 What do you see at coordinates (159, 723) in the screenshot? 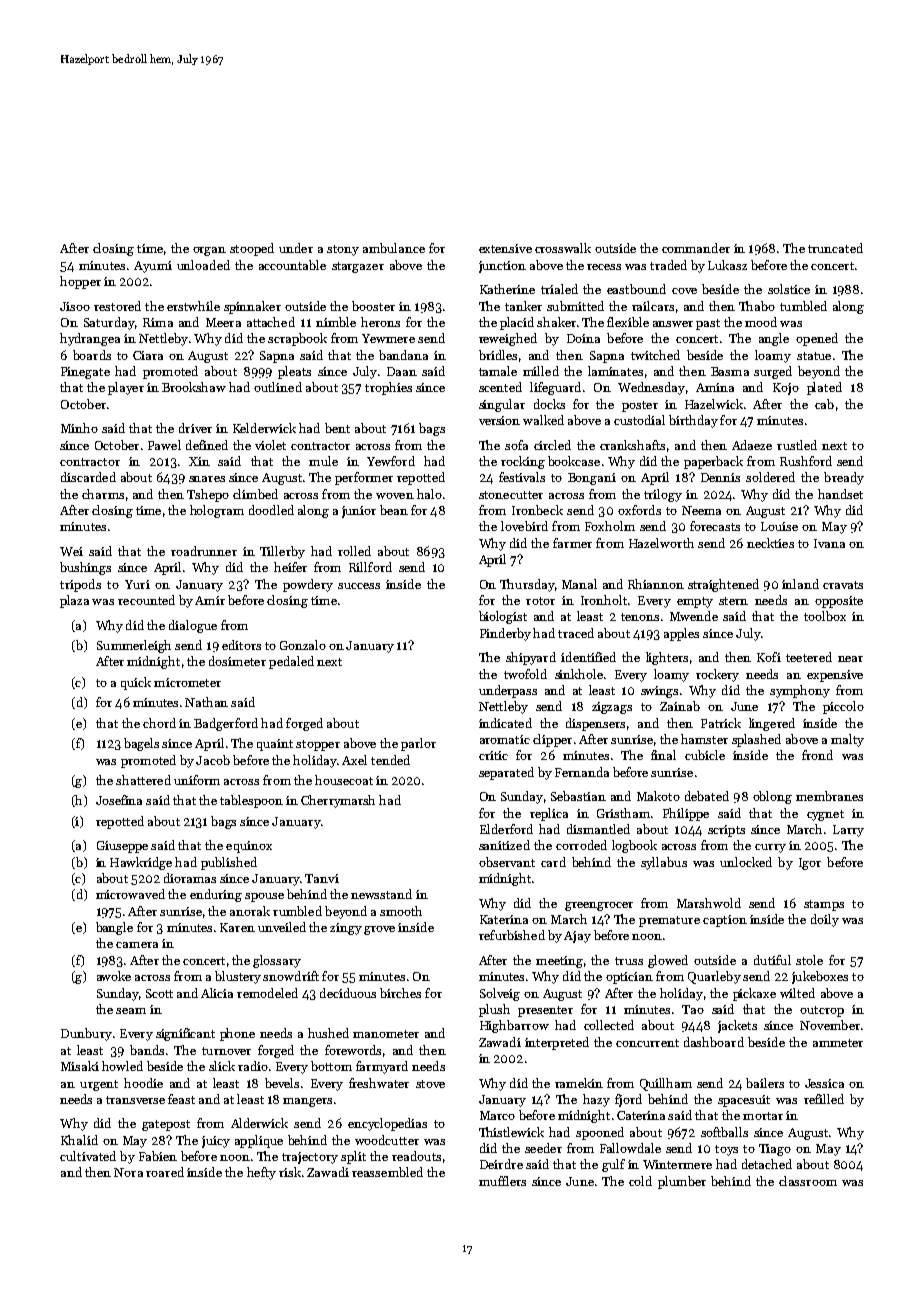
I see `chord` at bounding box center [159, 723].
